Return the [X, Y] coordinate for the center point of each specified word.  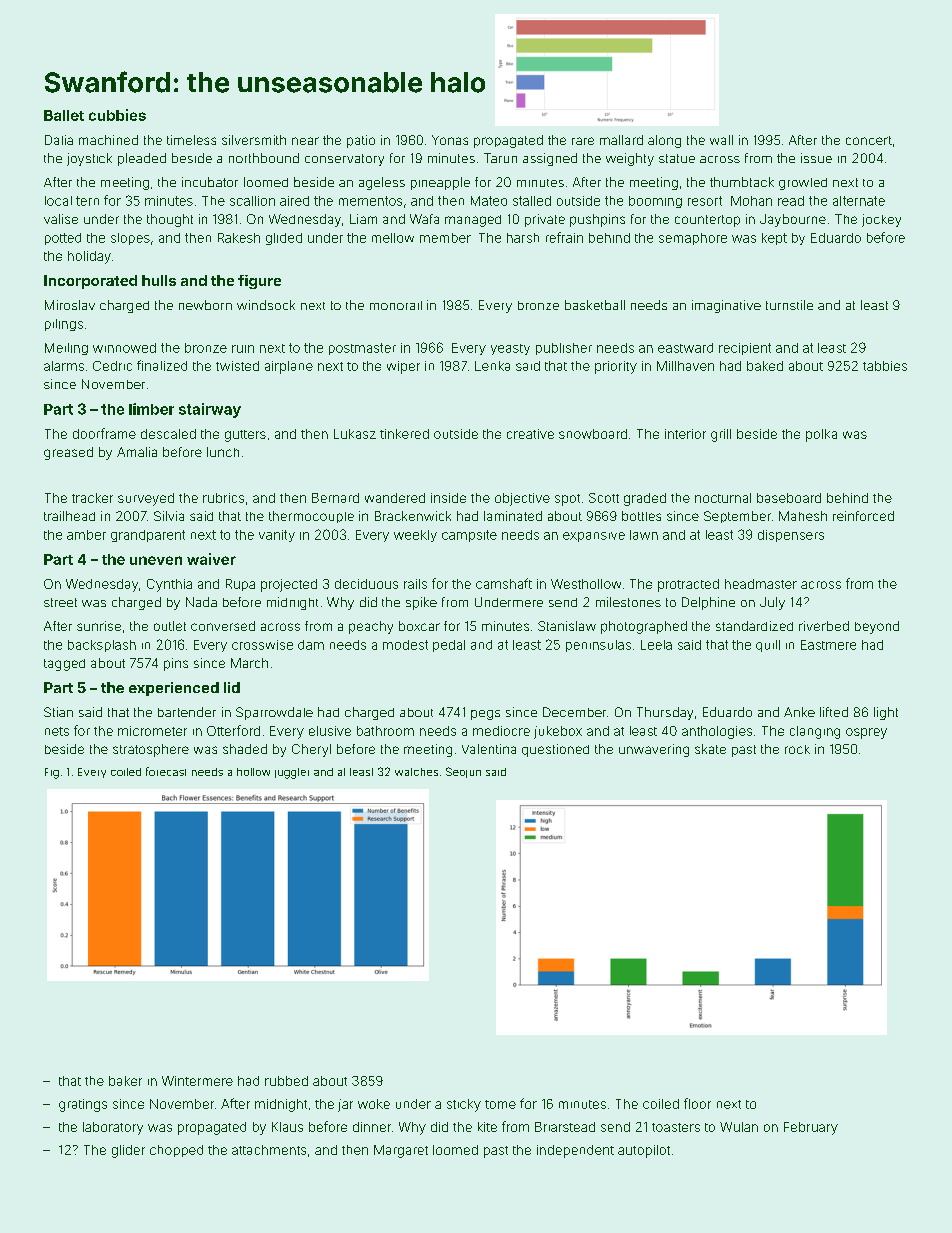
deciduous [366, 584]
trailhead [69, 516]
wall [721, 140]
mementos [370, 201]
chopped [176, 1151]
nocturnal [723, 498]
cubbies [117, 115]
